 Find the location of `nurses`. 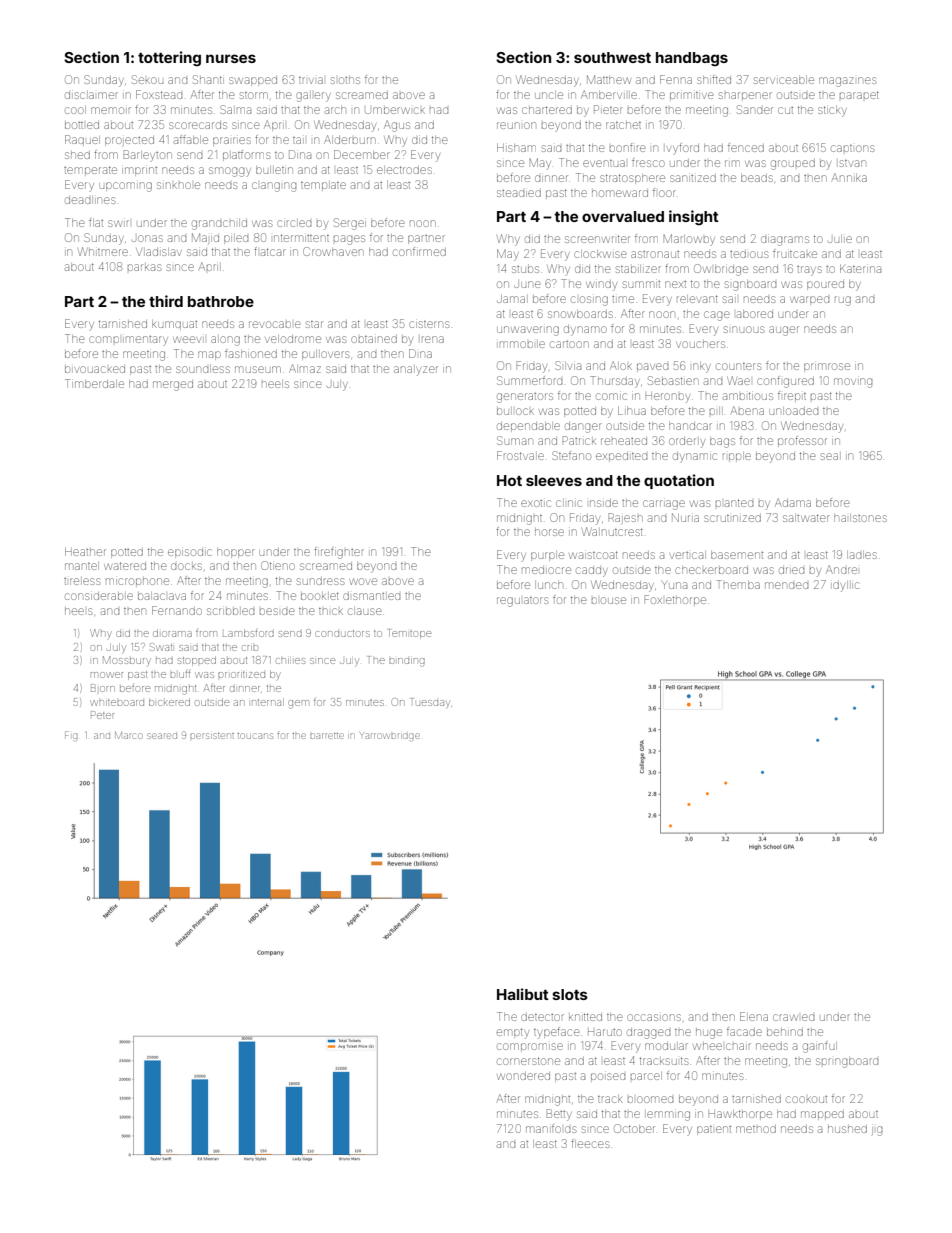

nurses is located at coordinates (231, 58).
